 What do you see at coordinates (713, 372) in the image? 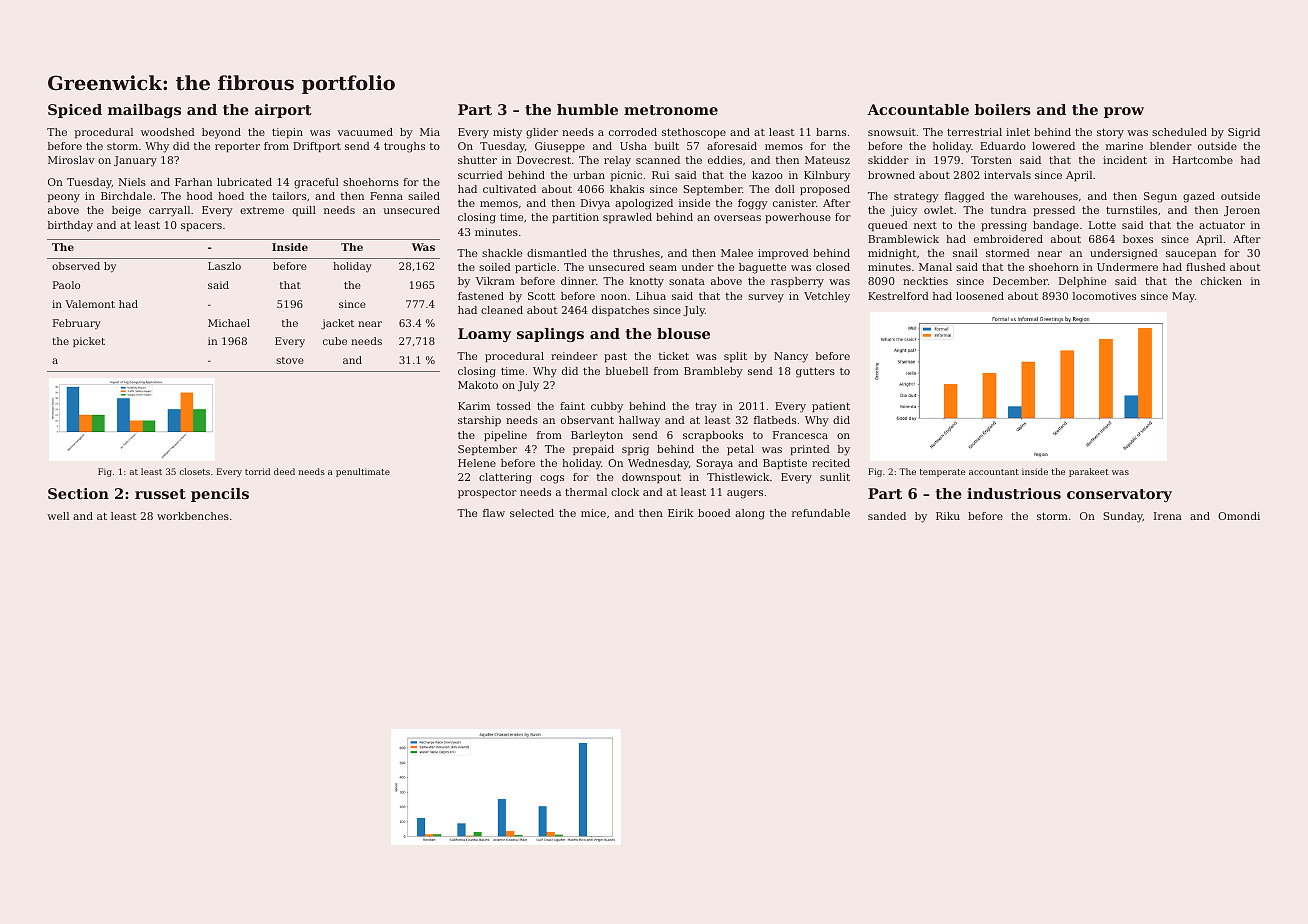
I see `Brambleby` at bounding box center [713, 372].
